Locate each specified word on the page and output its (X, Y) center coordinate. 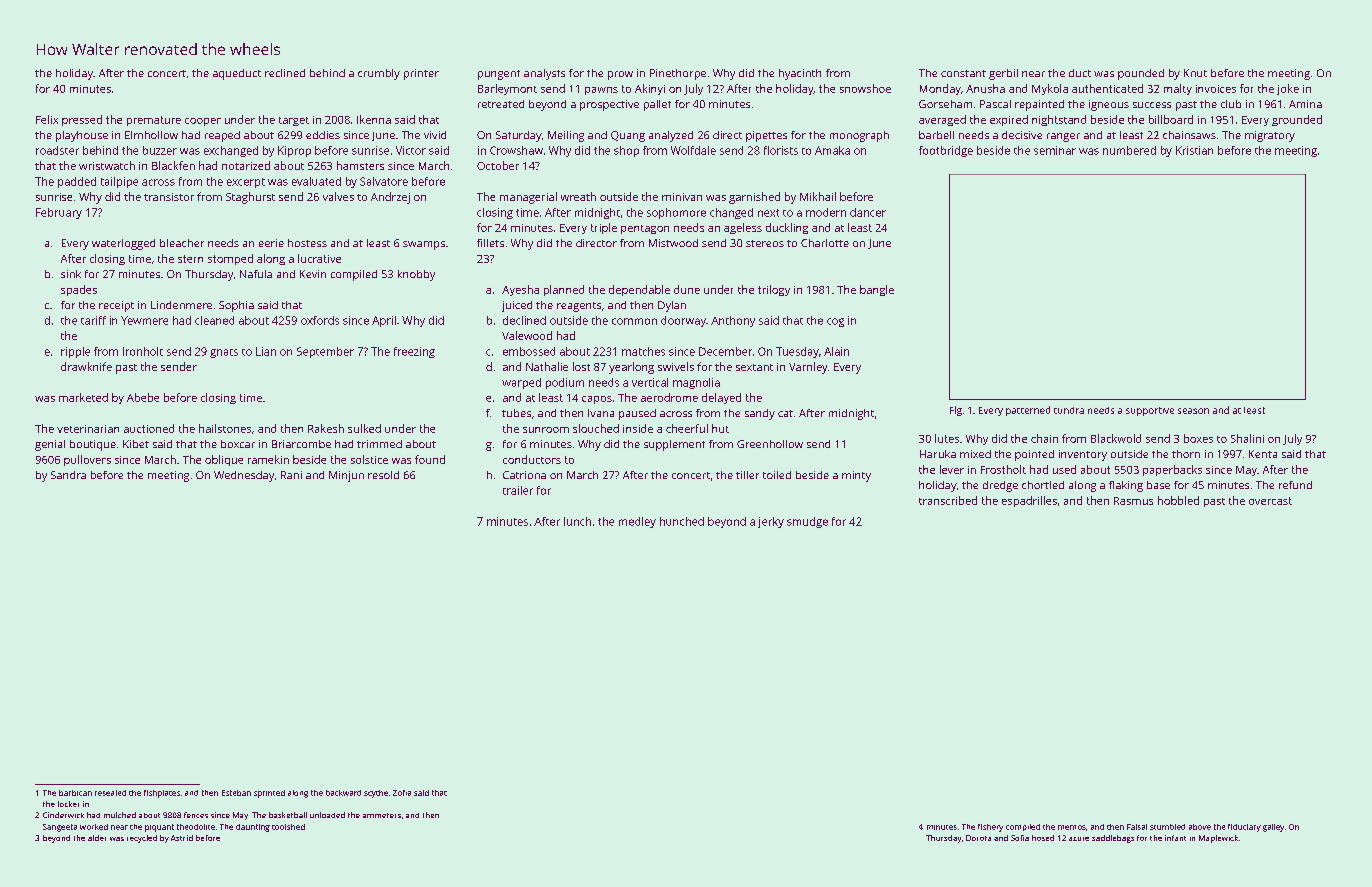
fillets (490, 243)
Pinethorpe (678, 74)
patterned (1028, 411)
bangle (877, 290)
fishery (990, 828)
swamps (424, 245)
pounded (1141, 74)
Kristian (1194, 150)
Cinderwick (63, 815)
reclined (285, 73)
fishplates (162, 794)
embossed (529, 351)
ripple (75, 352)
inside (638, 428)
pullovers (87, 460)
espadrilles (1029, 501)
